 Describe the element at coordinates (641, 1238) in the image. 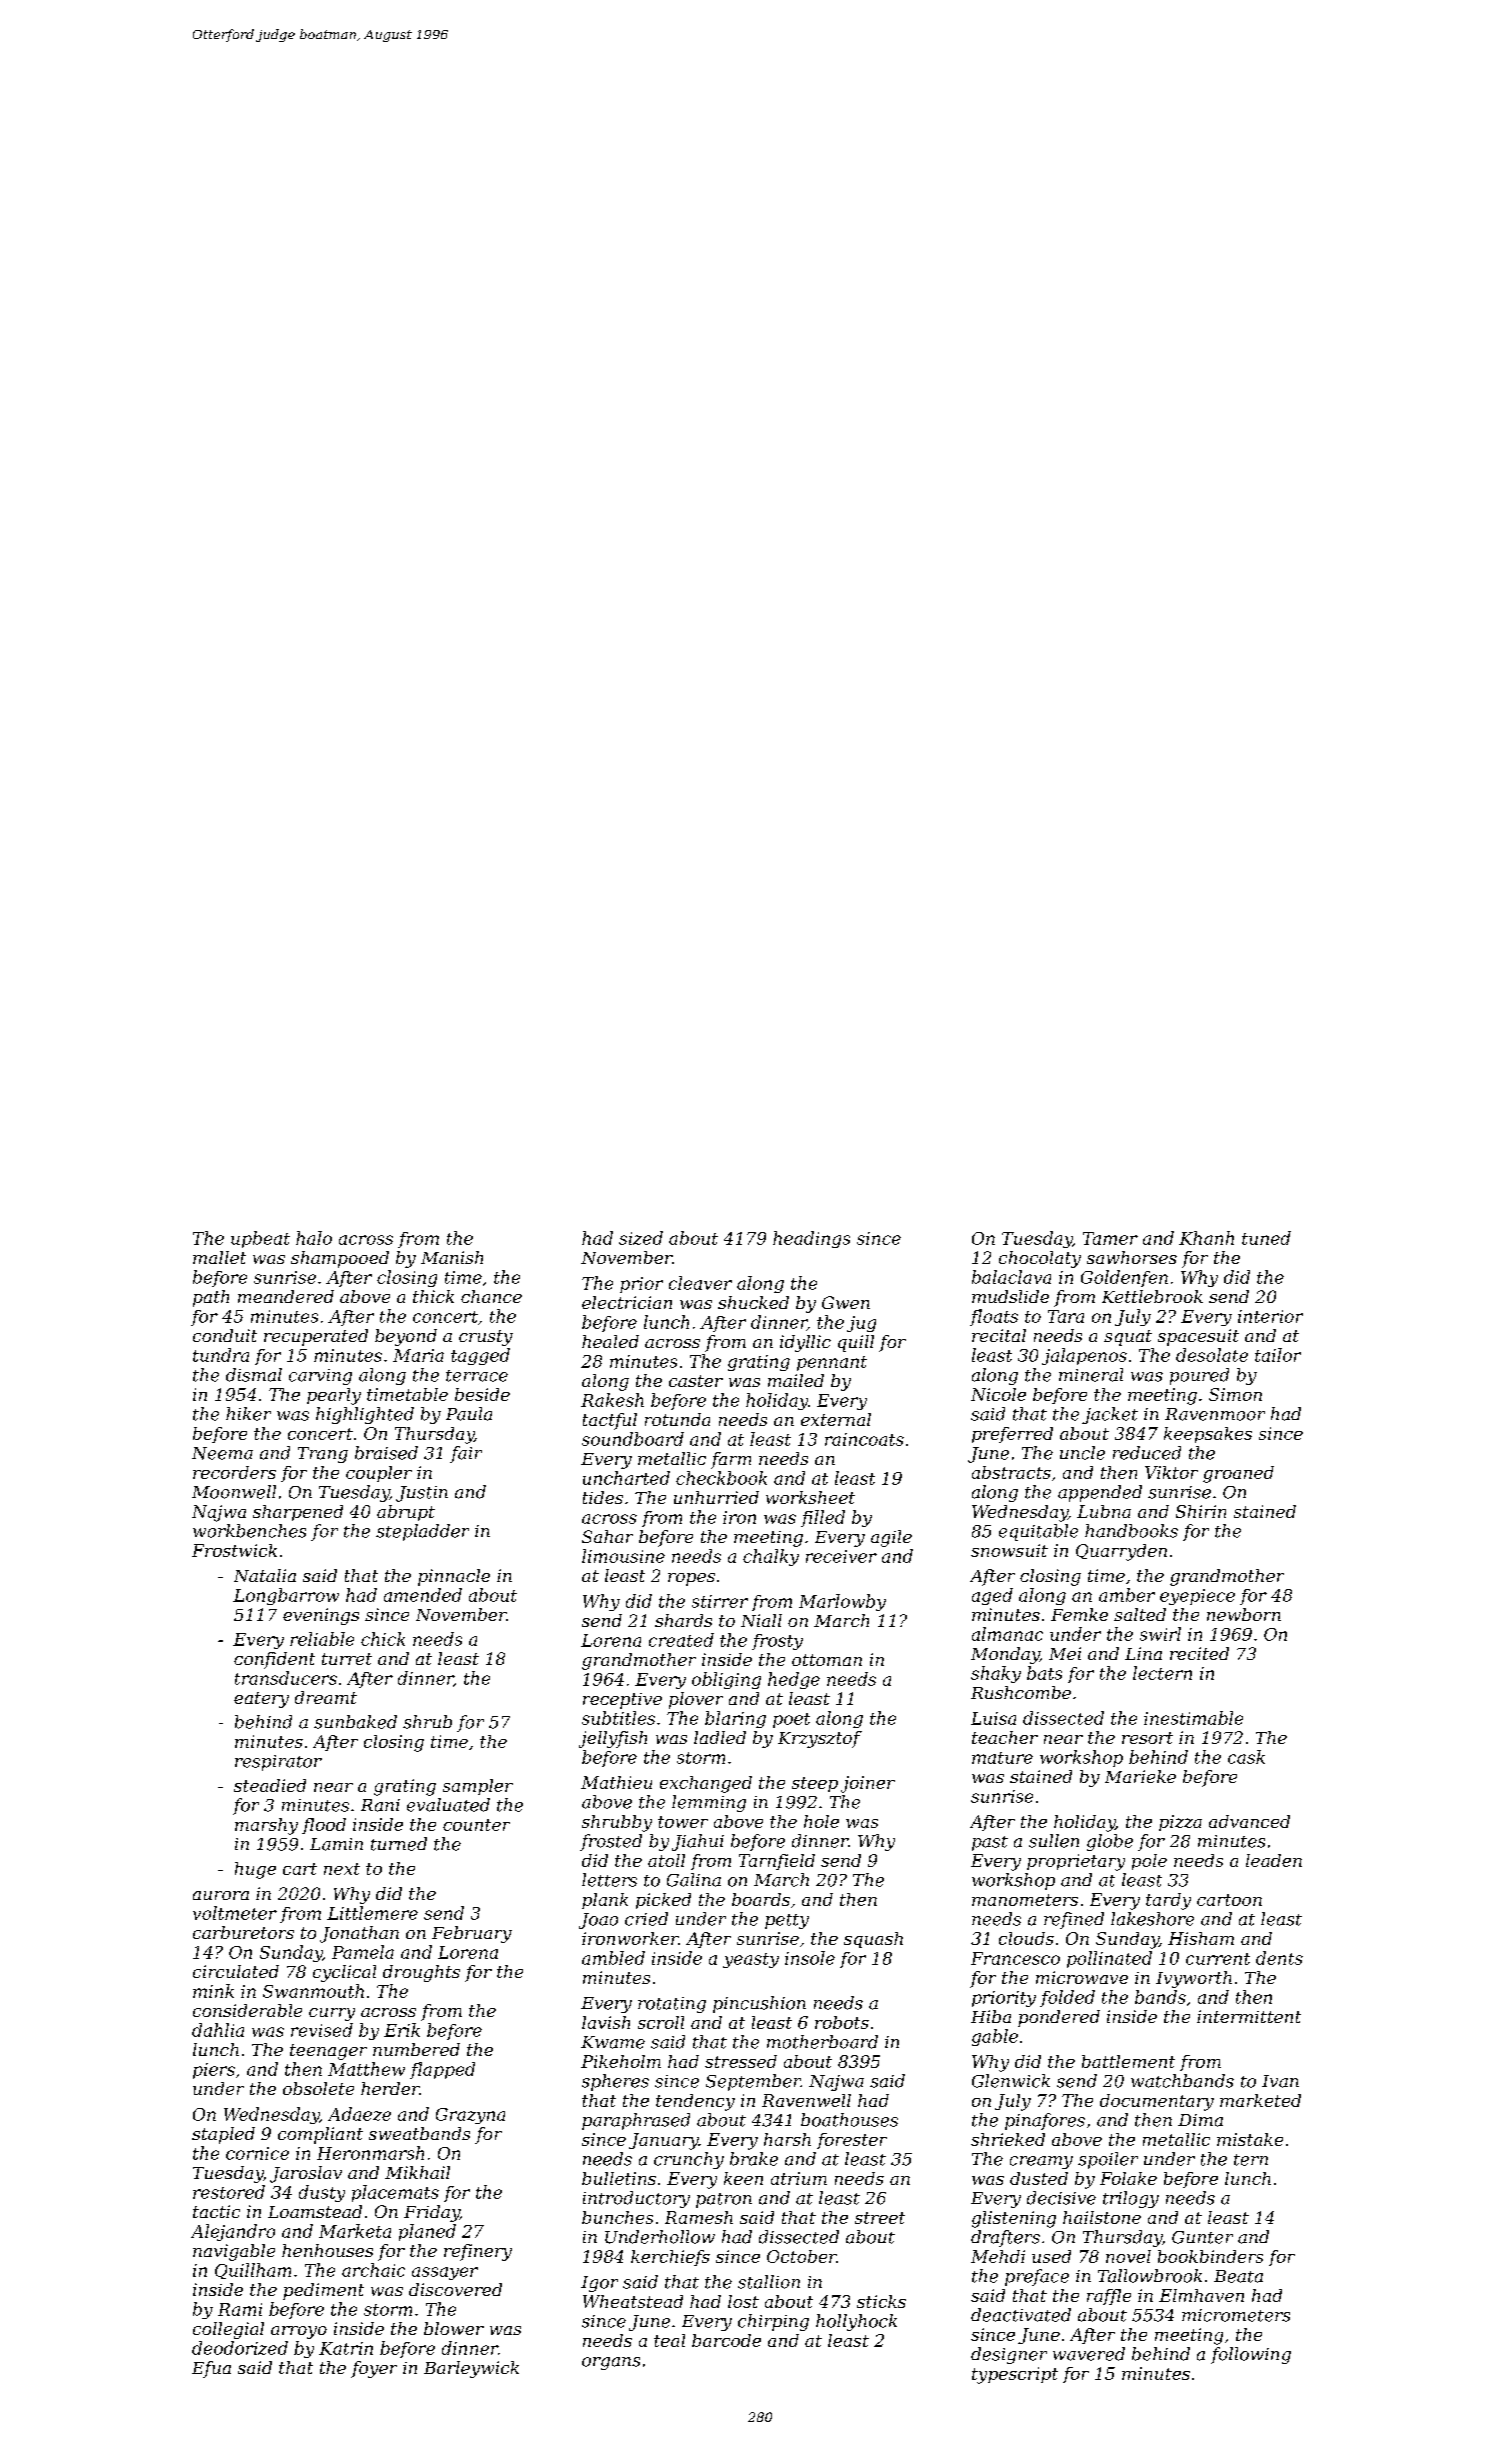

I see `sized` at that location.
